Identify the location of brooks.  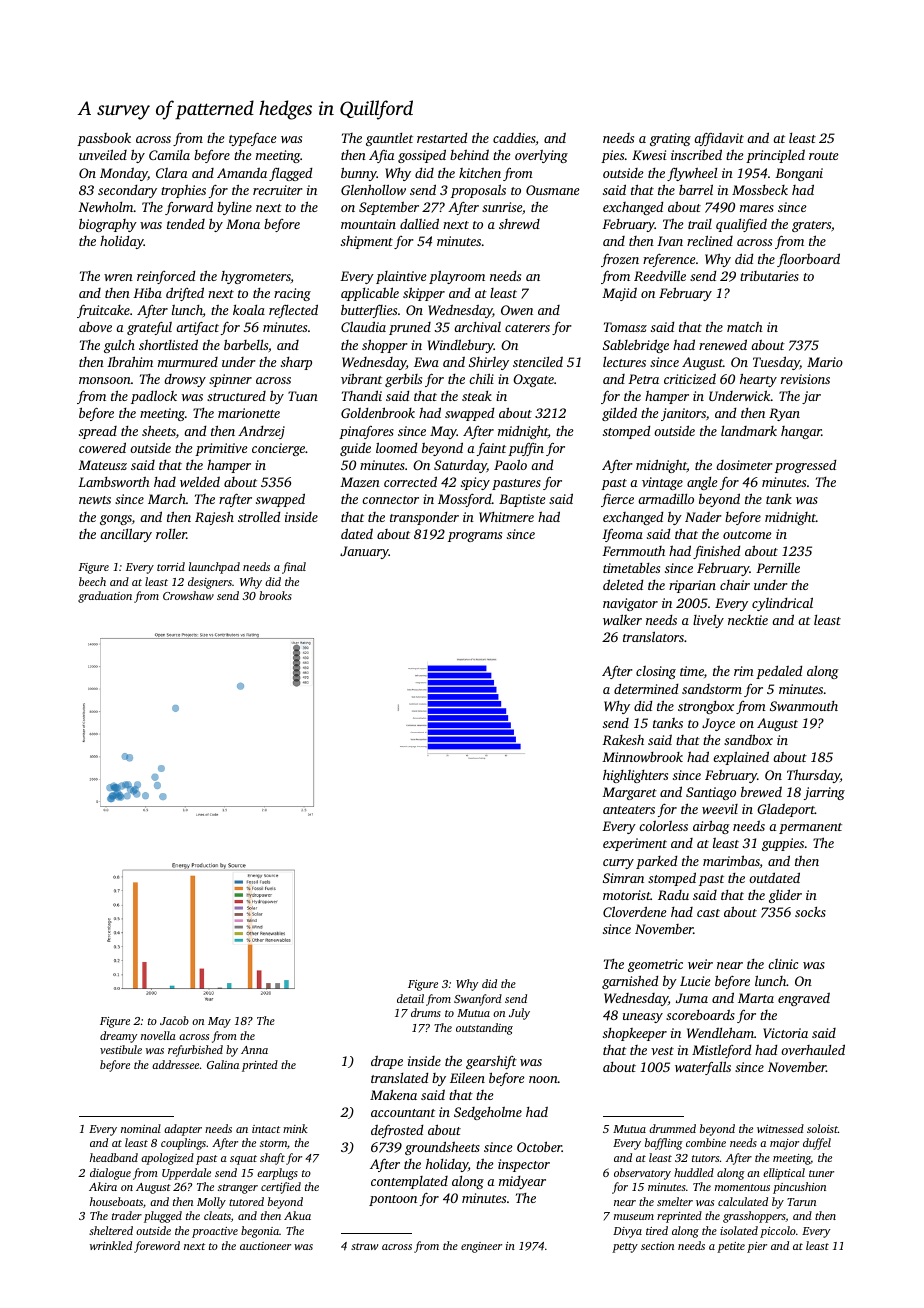
(275, 595).
